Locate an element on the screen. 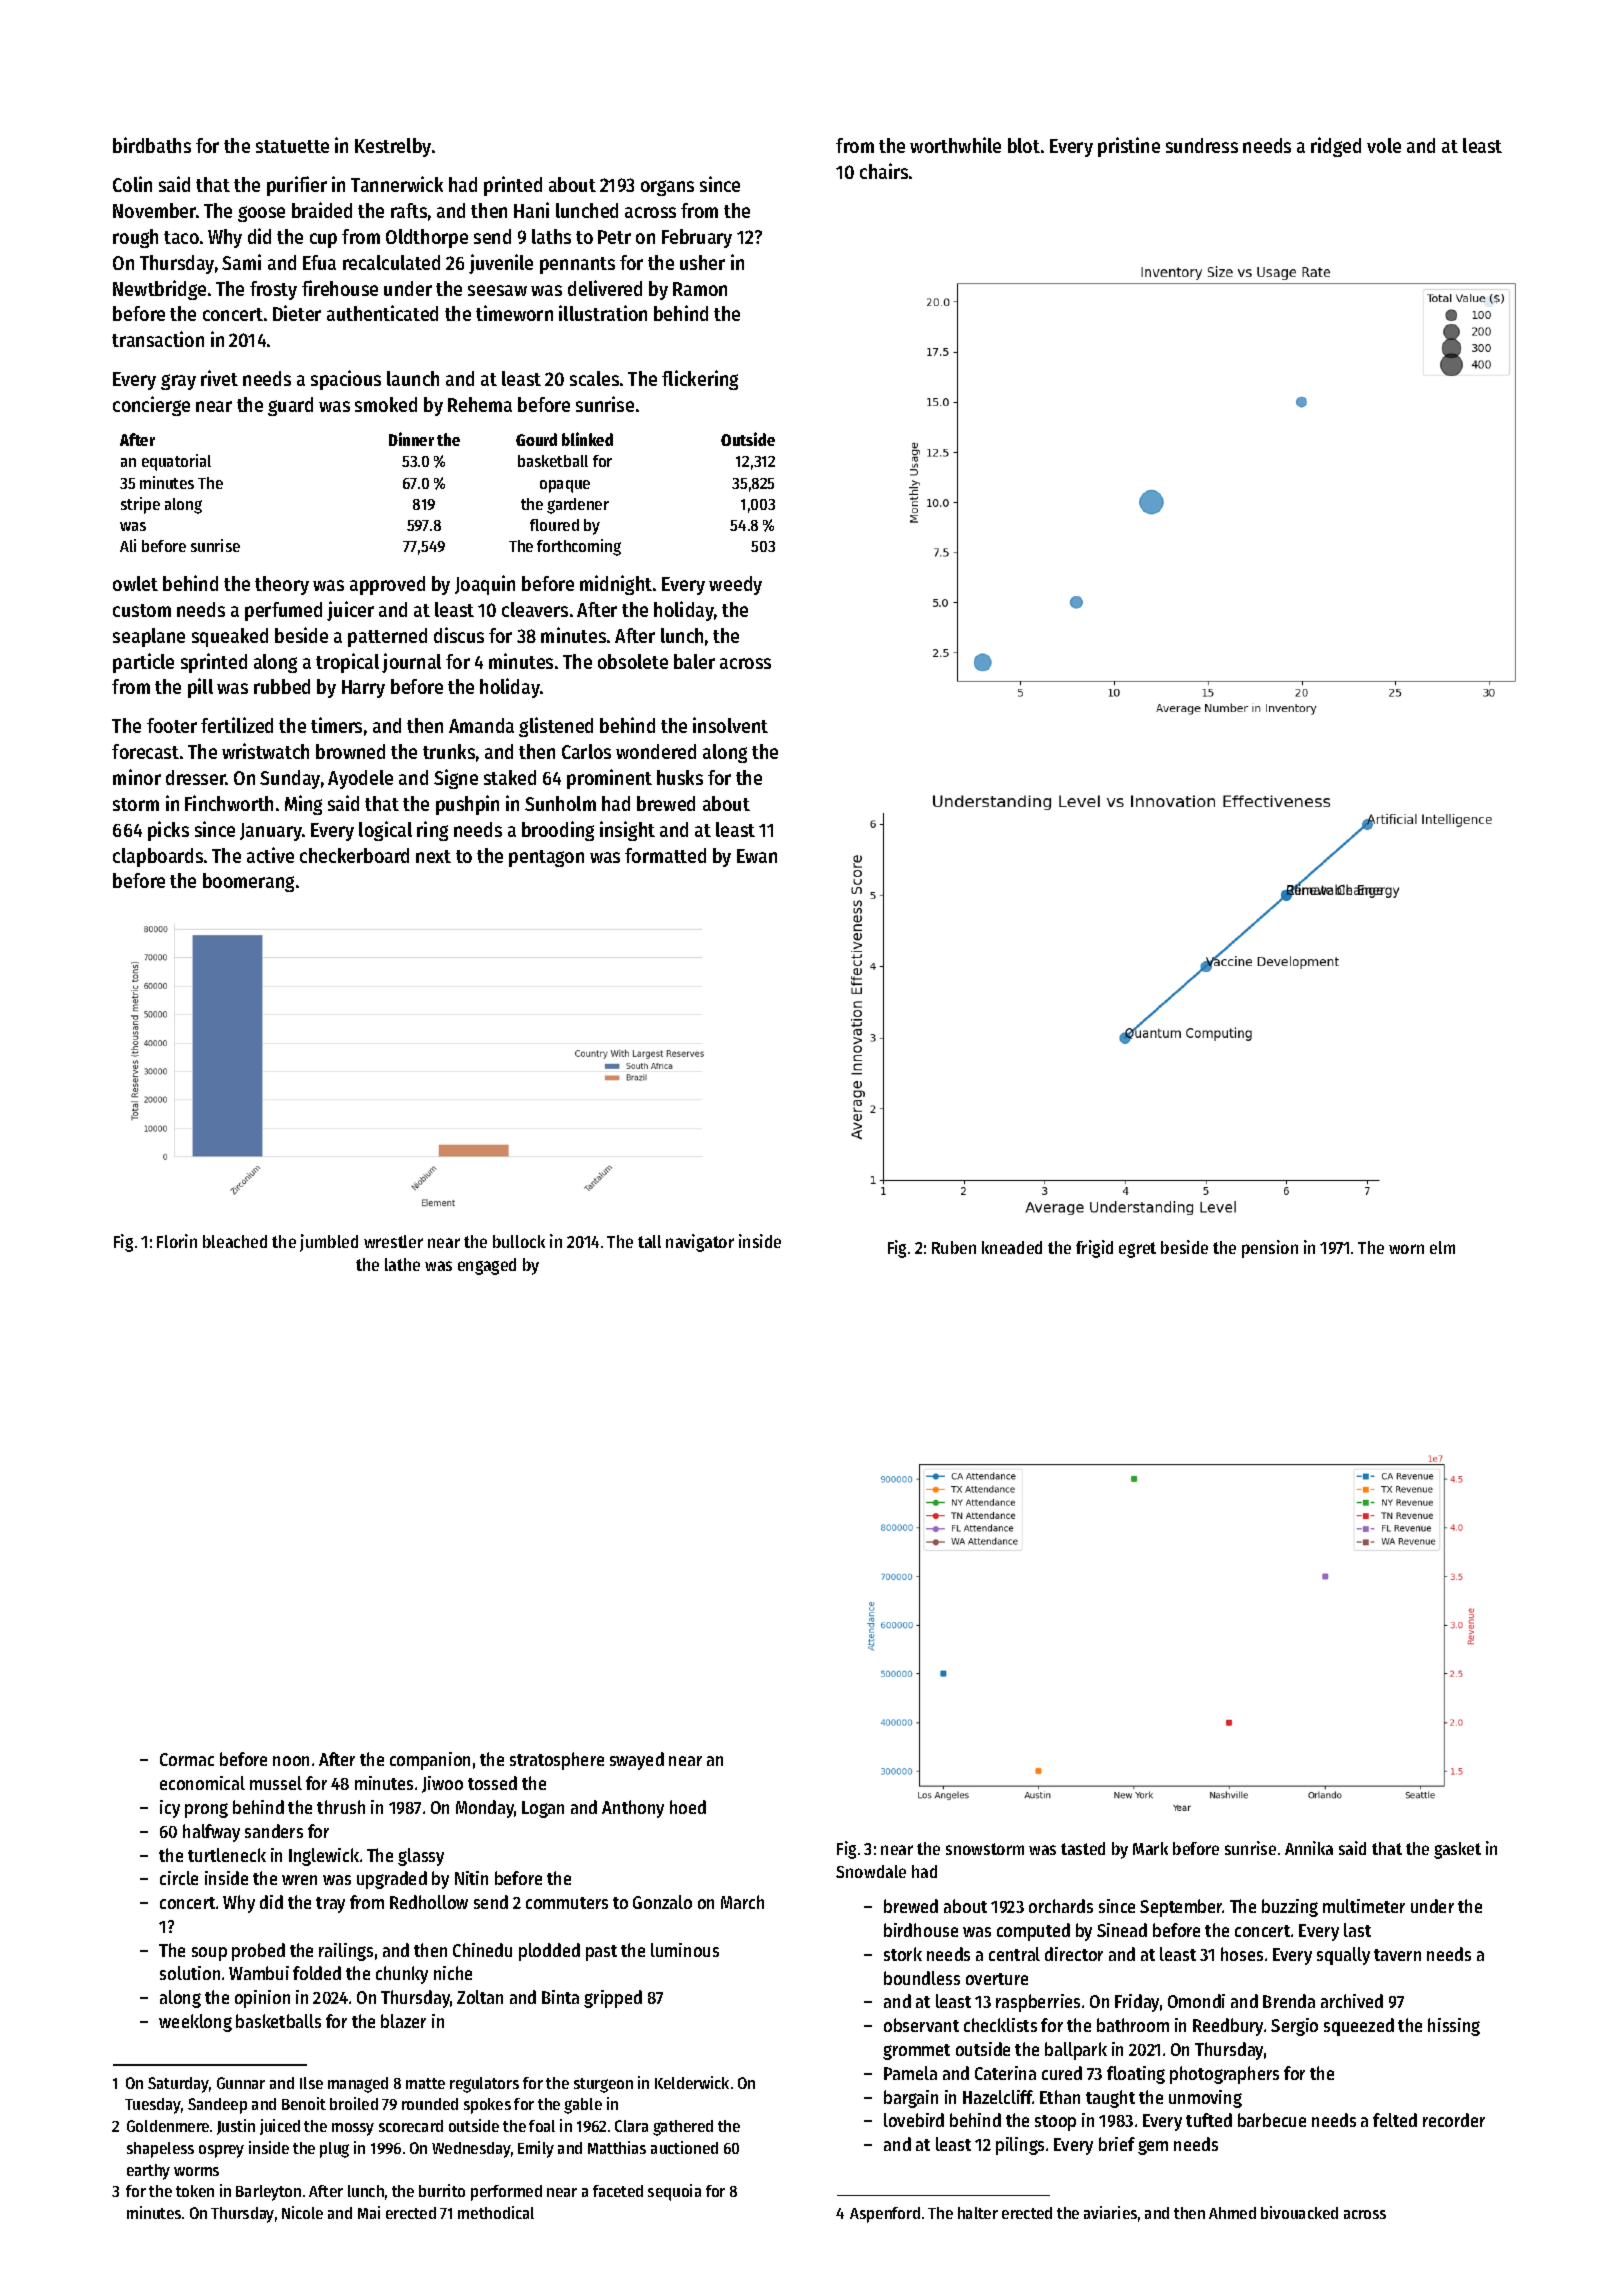 This screenshot has height=2292, width=1620. hoed is located at coordinates (688, 1807).
